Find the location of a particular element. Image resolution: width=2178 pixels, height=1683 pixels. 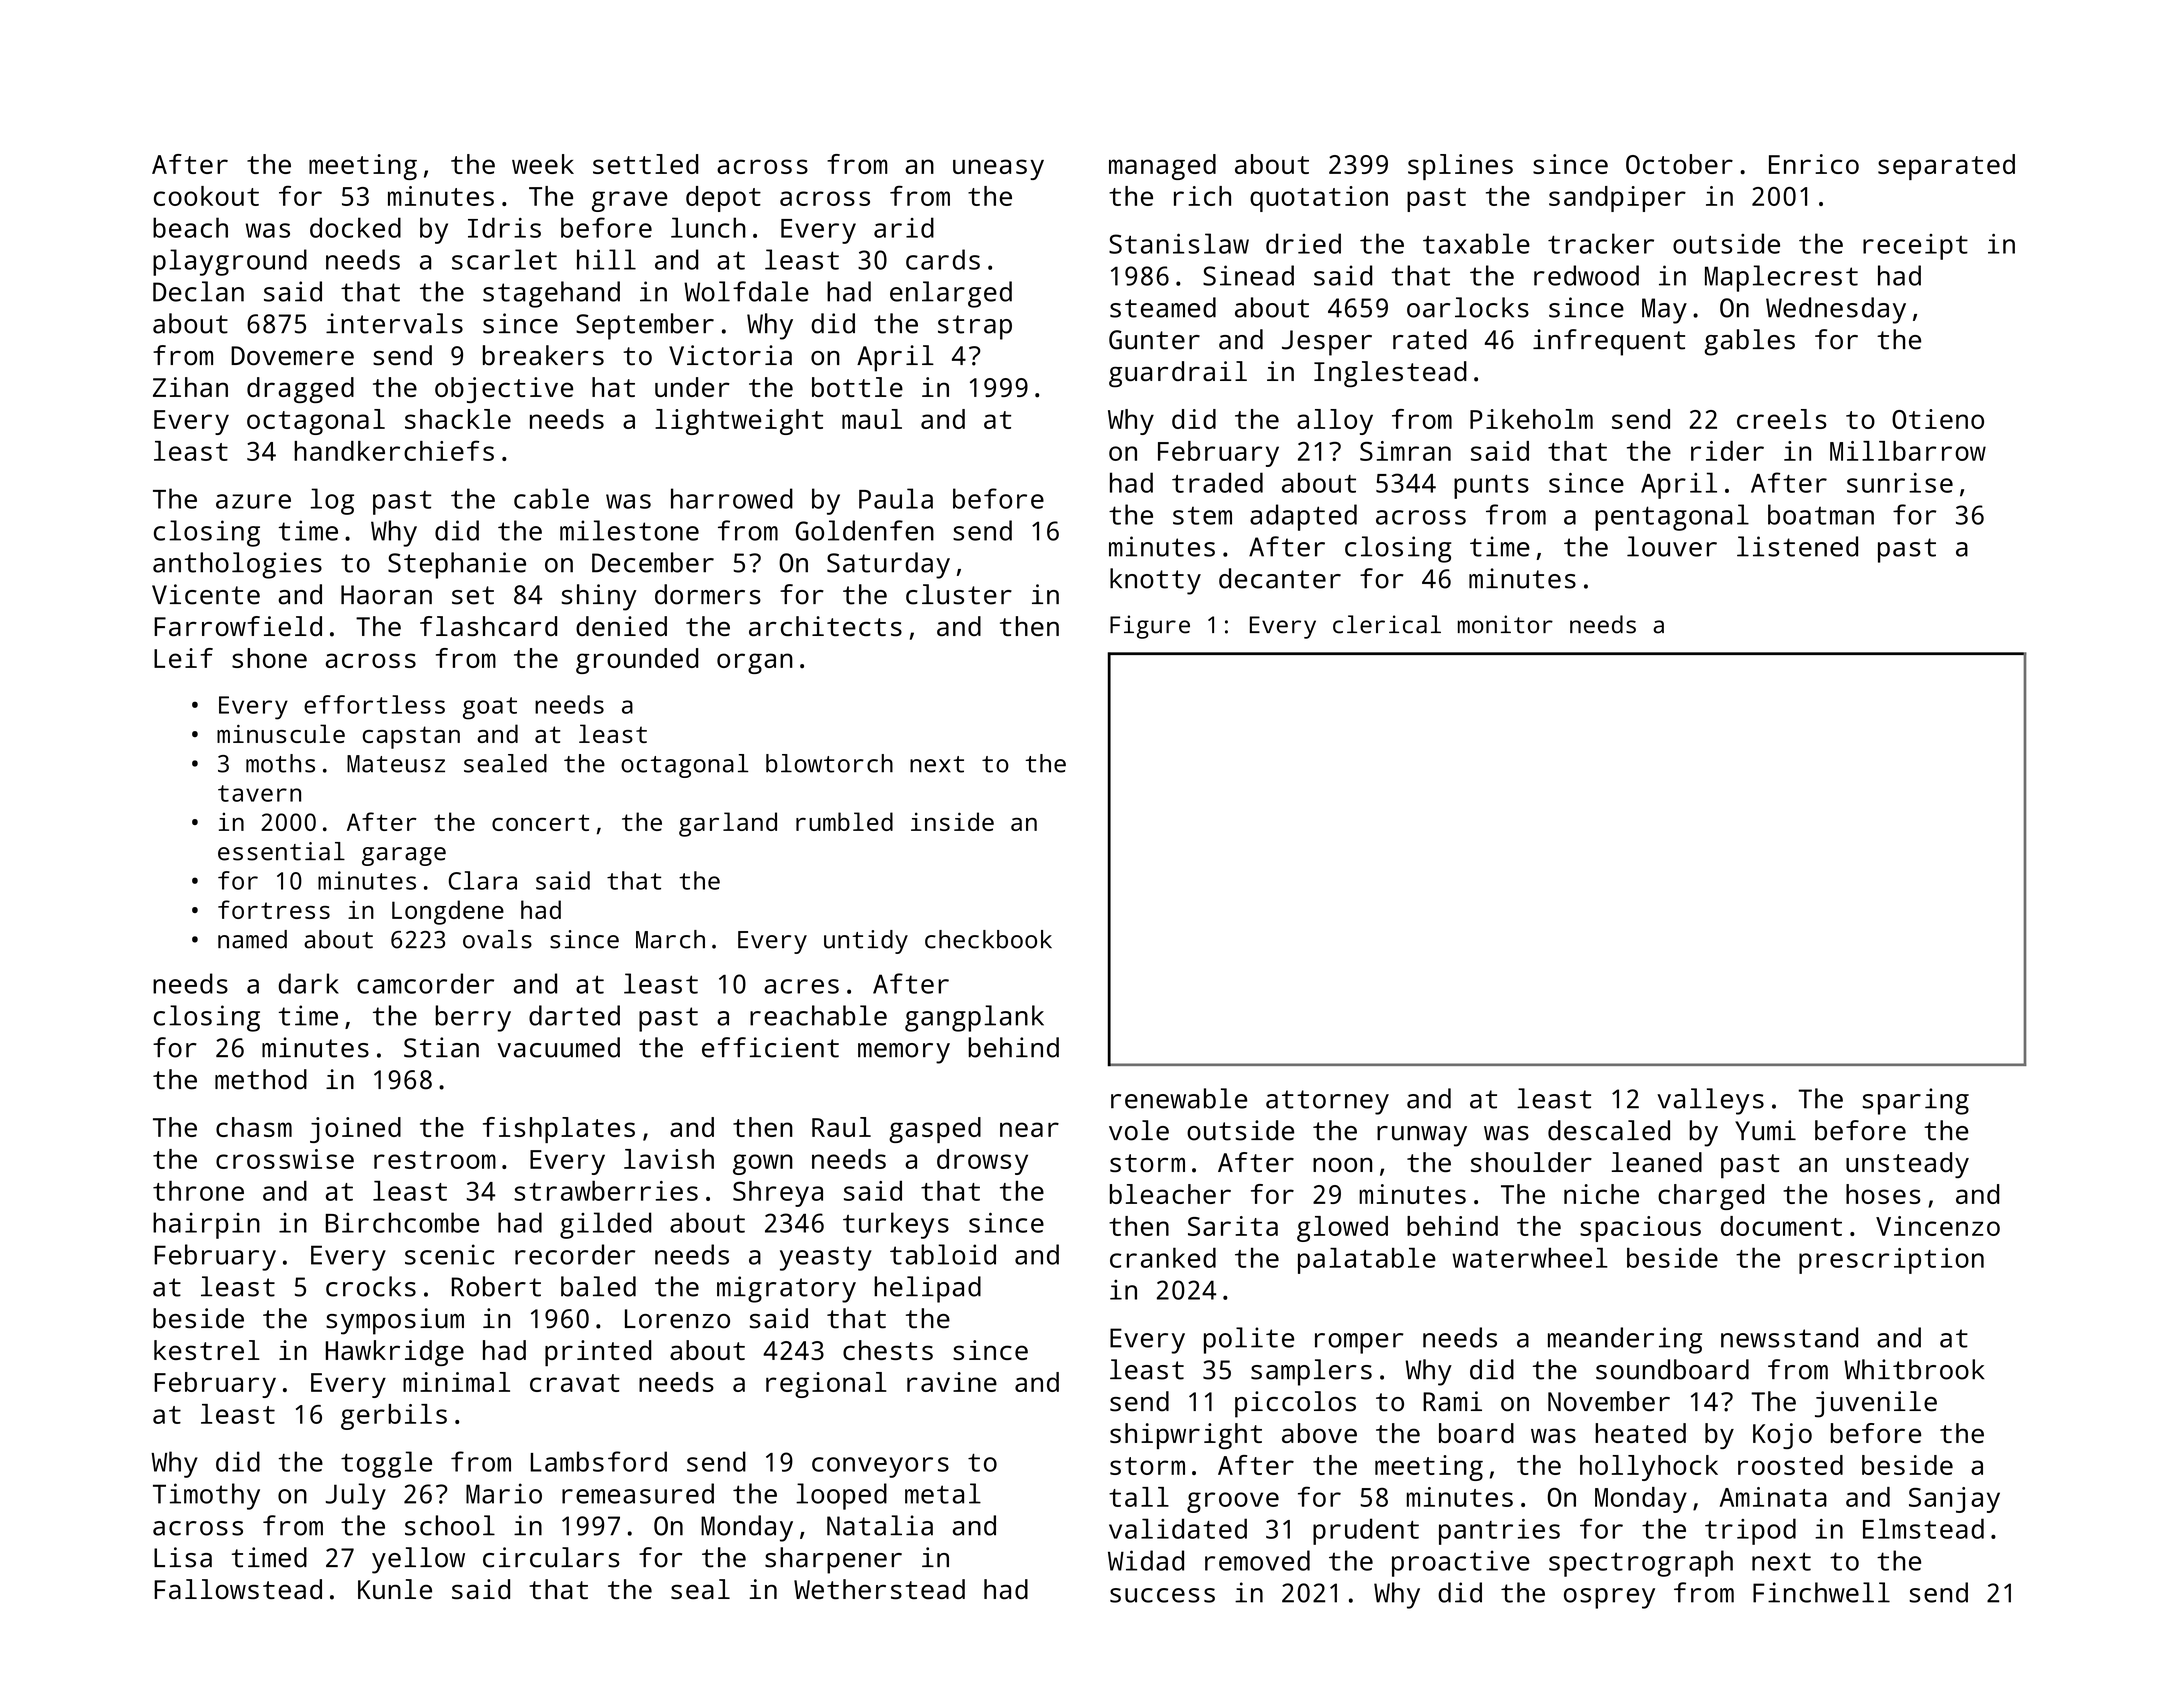

sparing is located at coordinates (1915, 1101).
